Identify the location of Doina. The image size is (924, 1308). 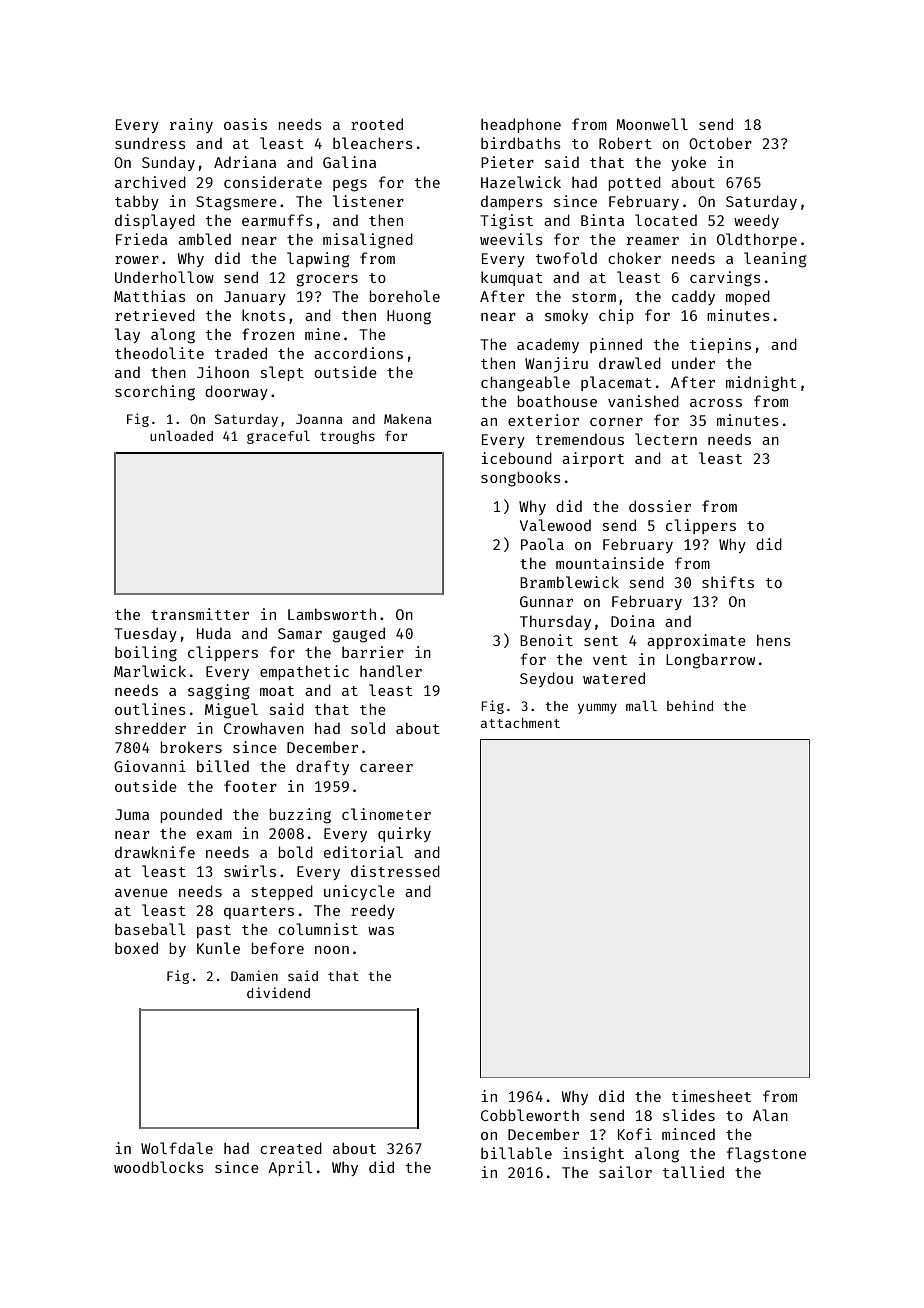
(633, 621).
